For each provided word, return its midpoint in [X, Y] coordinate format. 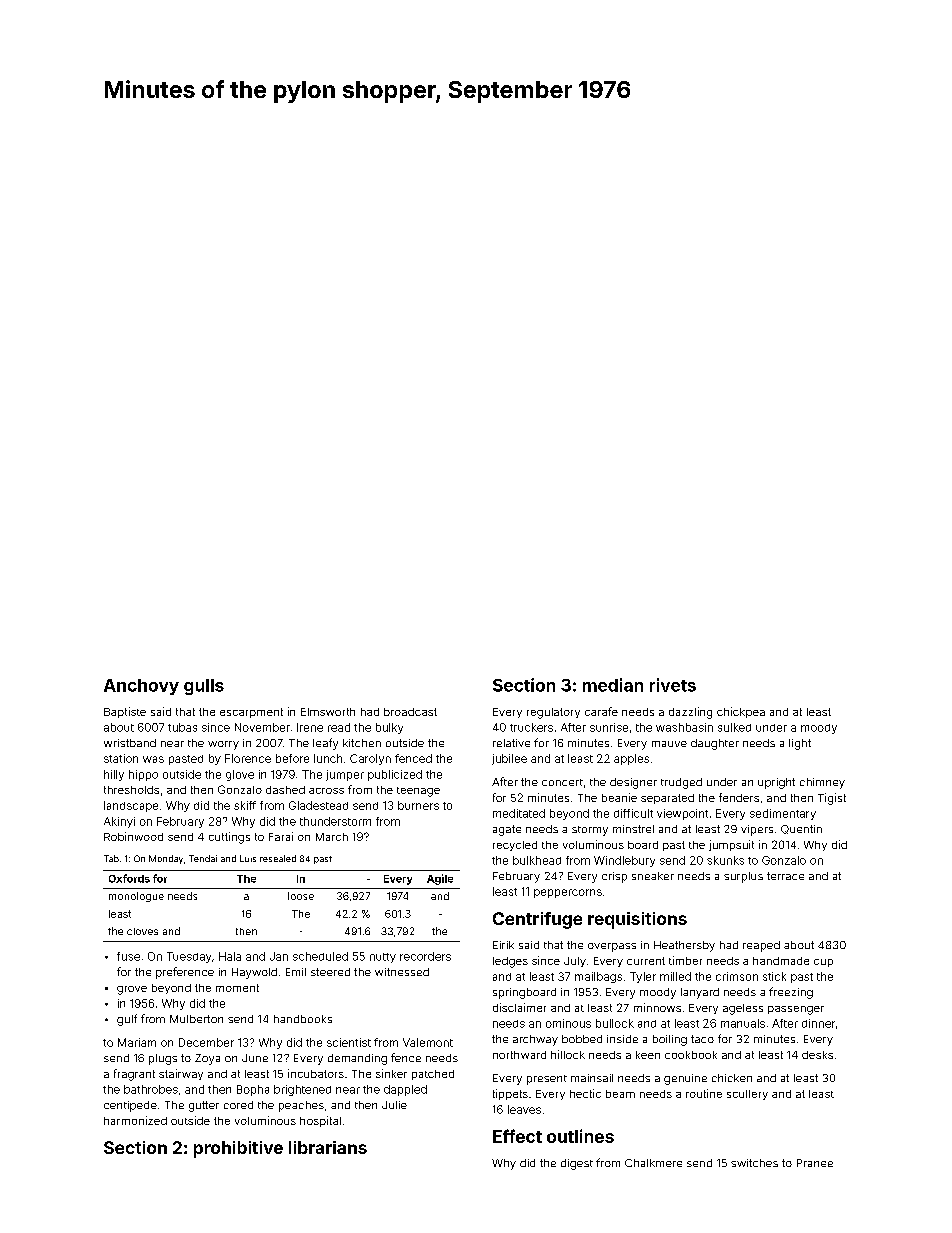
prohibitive [238, 1149]
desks [817, 1055]
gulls [204, 687]
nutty [383, 958]
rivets [673, 685]
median [613, 685]
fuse [128, 956]
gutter [204, 1106]
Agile [440, 879]
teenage [418, 792]
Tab [111, 858]
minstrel [633, 829]
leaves [524, 1109]
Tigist [832, 799]
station [121, 758]
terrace [785, 876]
